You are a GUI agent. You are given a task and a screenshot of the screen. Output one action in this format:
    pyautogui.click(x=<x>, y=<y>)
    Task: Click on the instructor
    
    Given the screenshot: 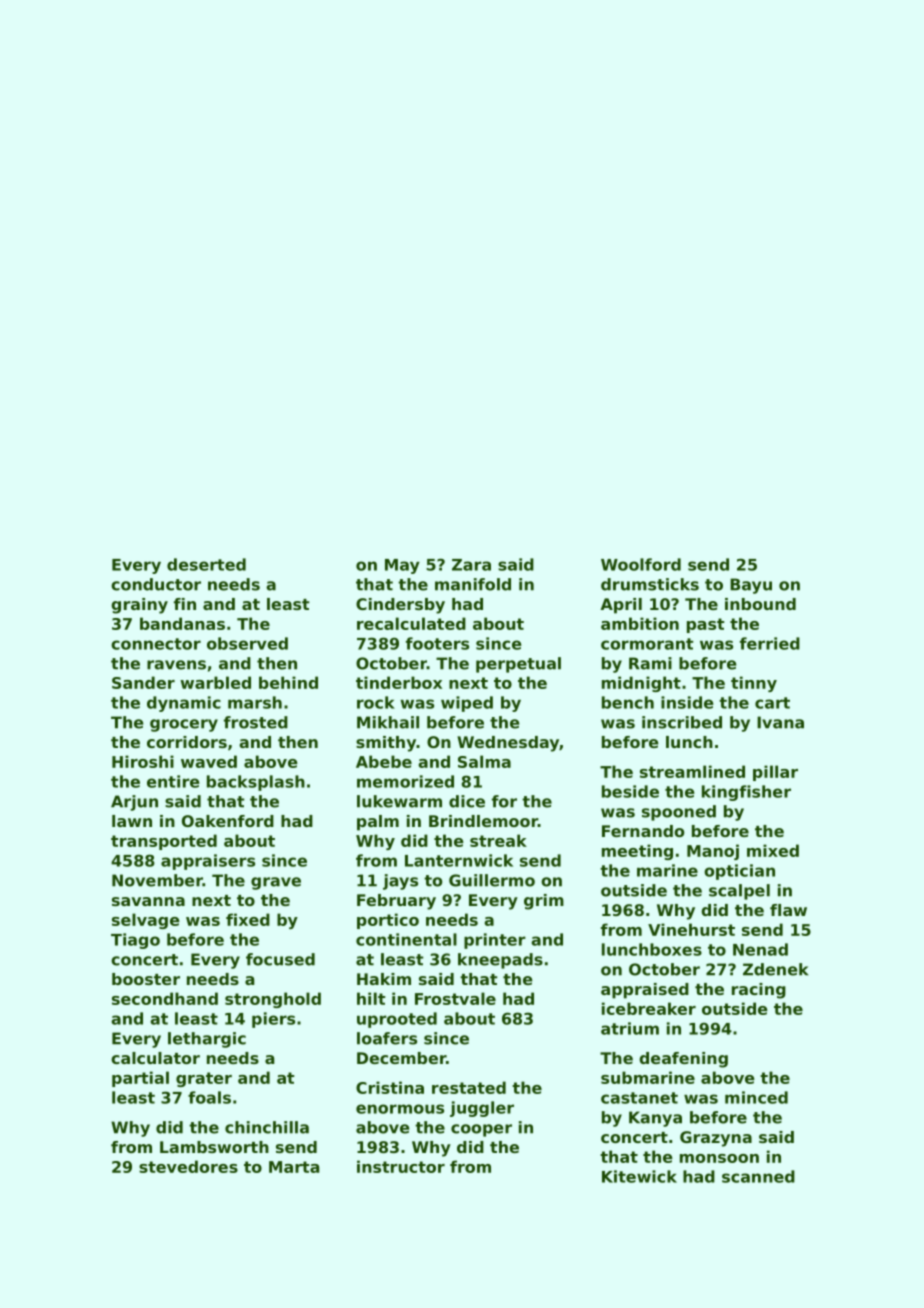 What is the action you would take?
    pyautogui.click(x=401, y=1166)
